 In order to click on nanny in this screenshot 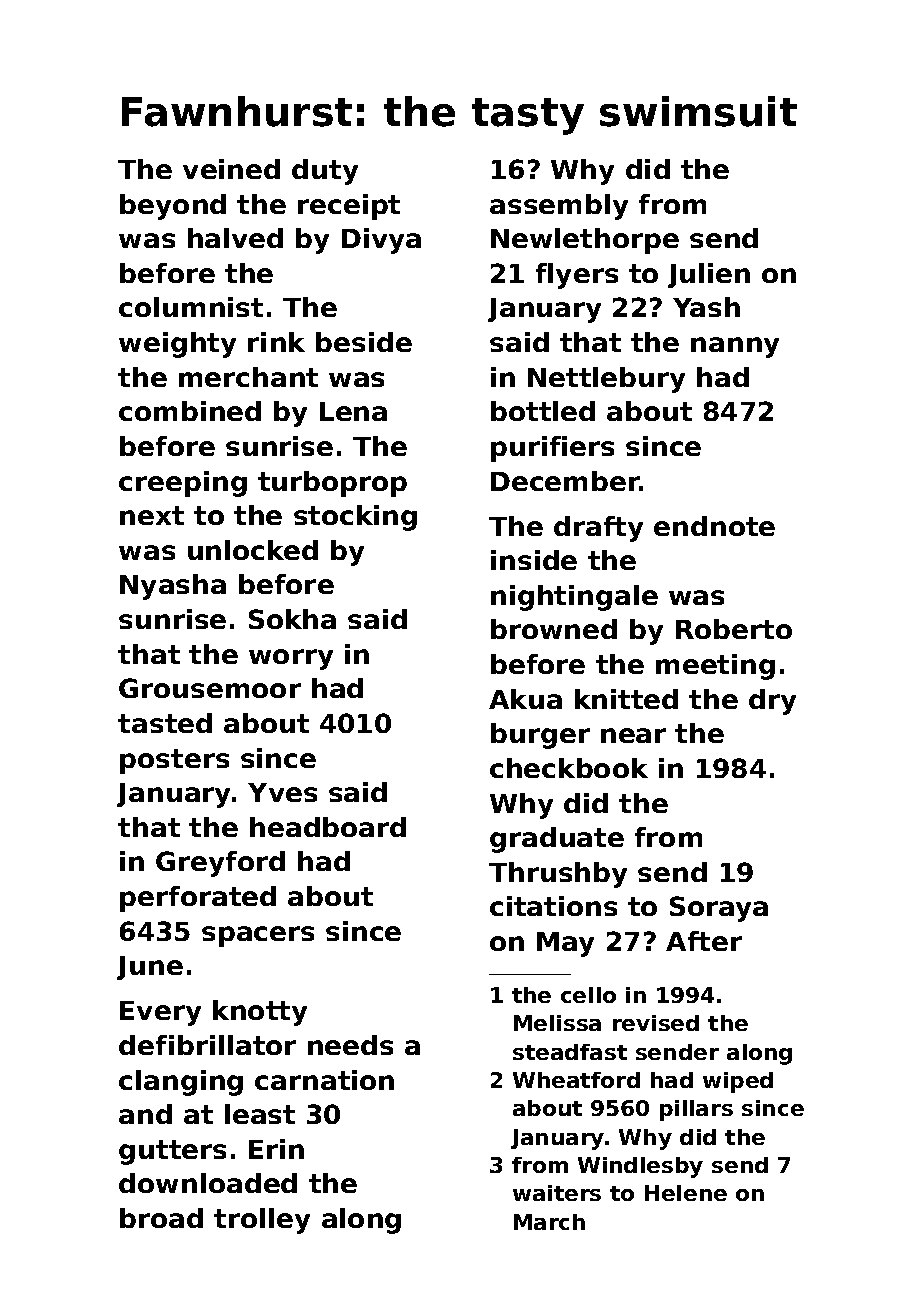, I will do `click(735, 347)`.
